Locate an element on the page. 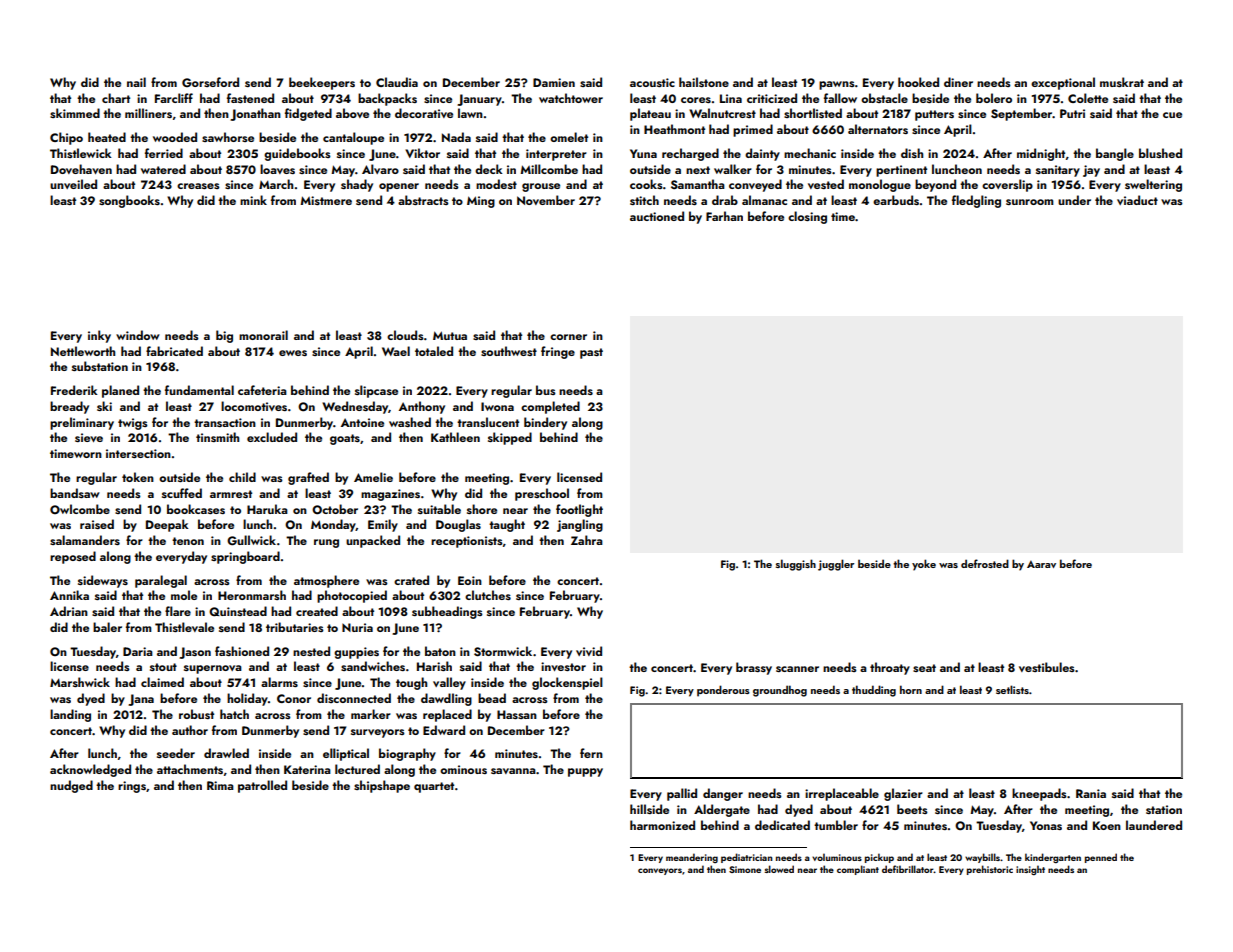  brassy is located at coordinates (754, 668).
